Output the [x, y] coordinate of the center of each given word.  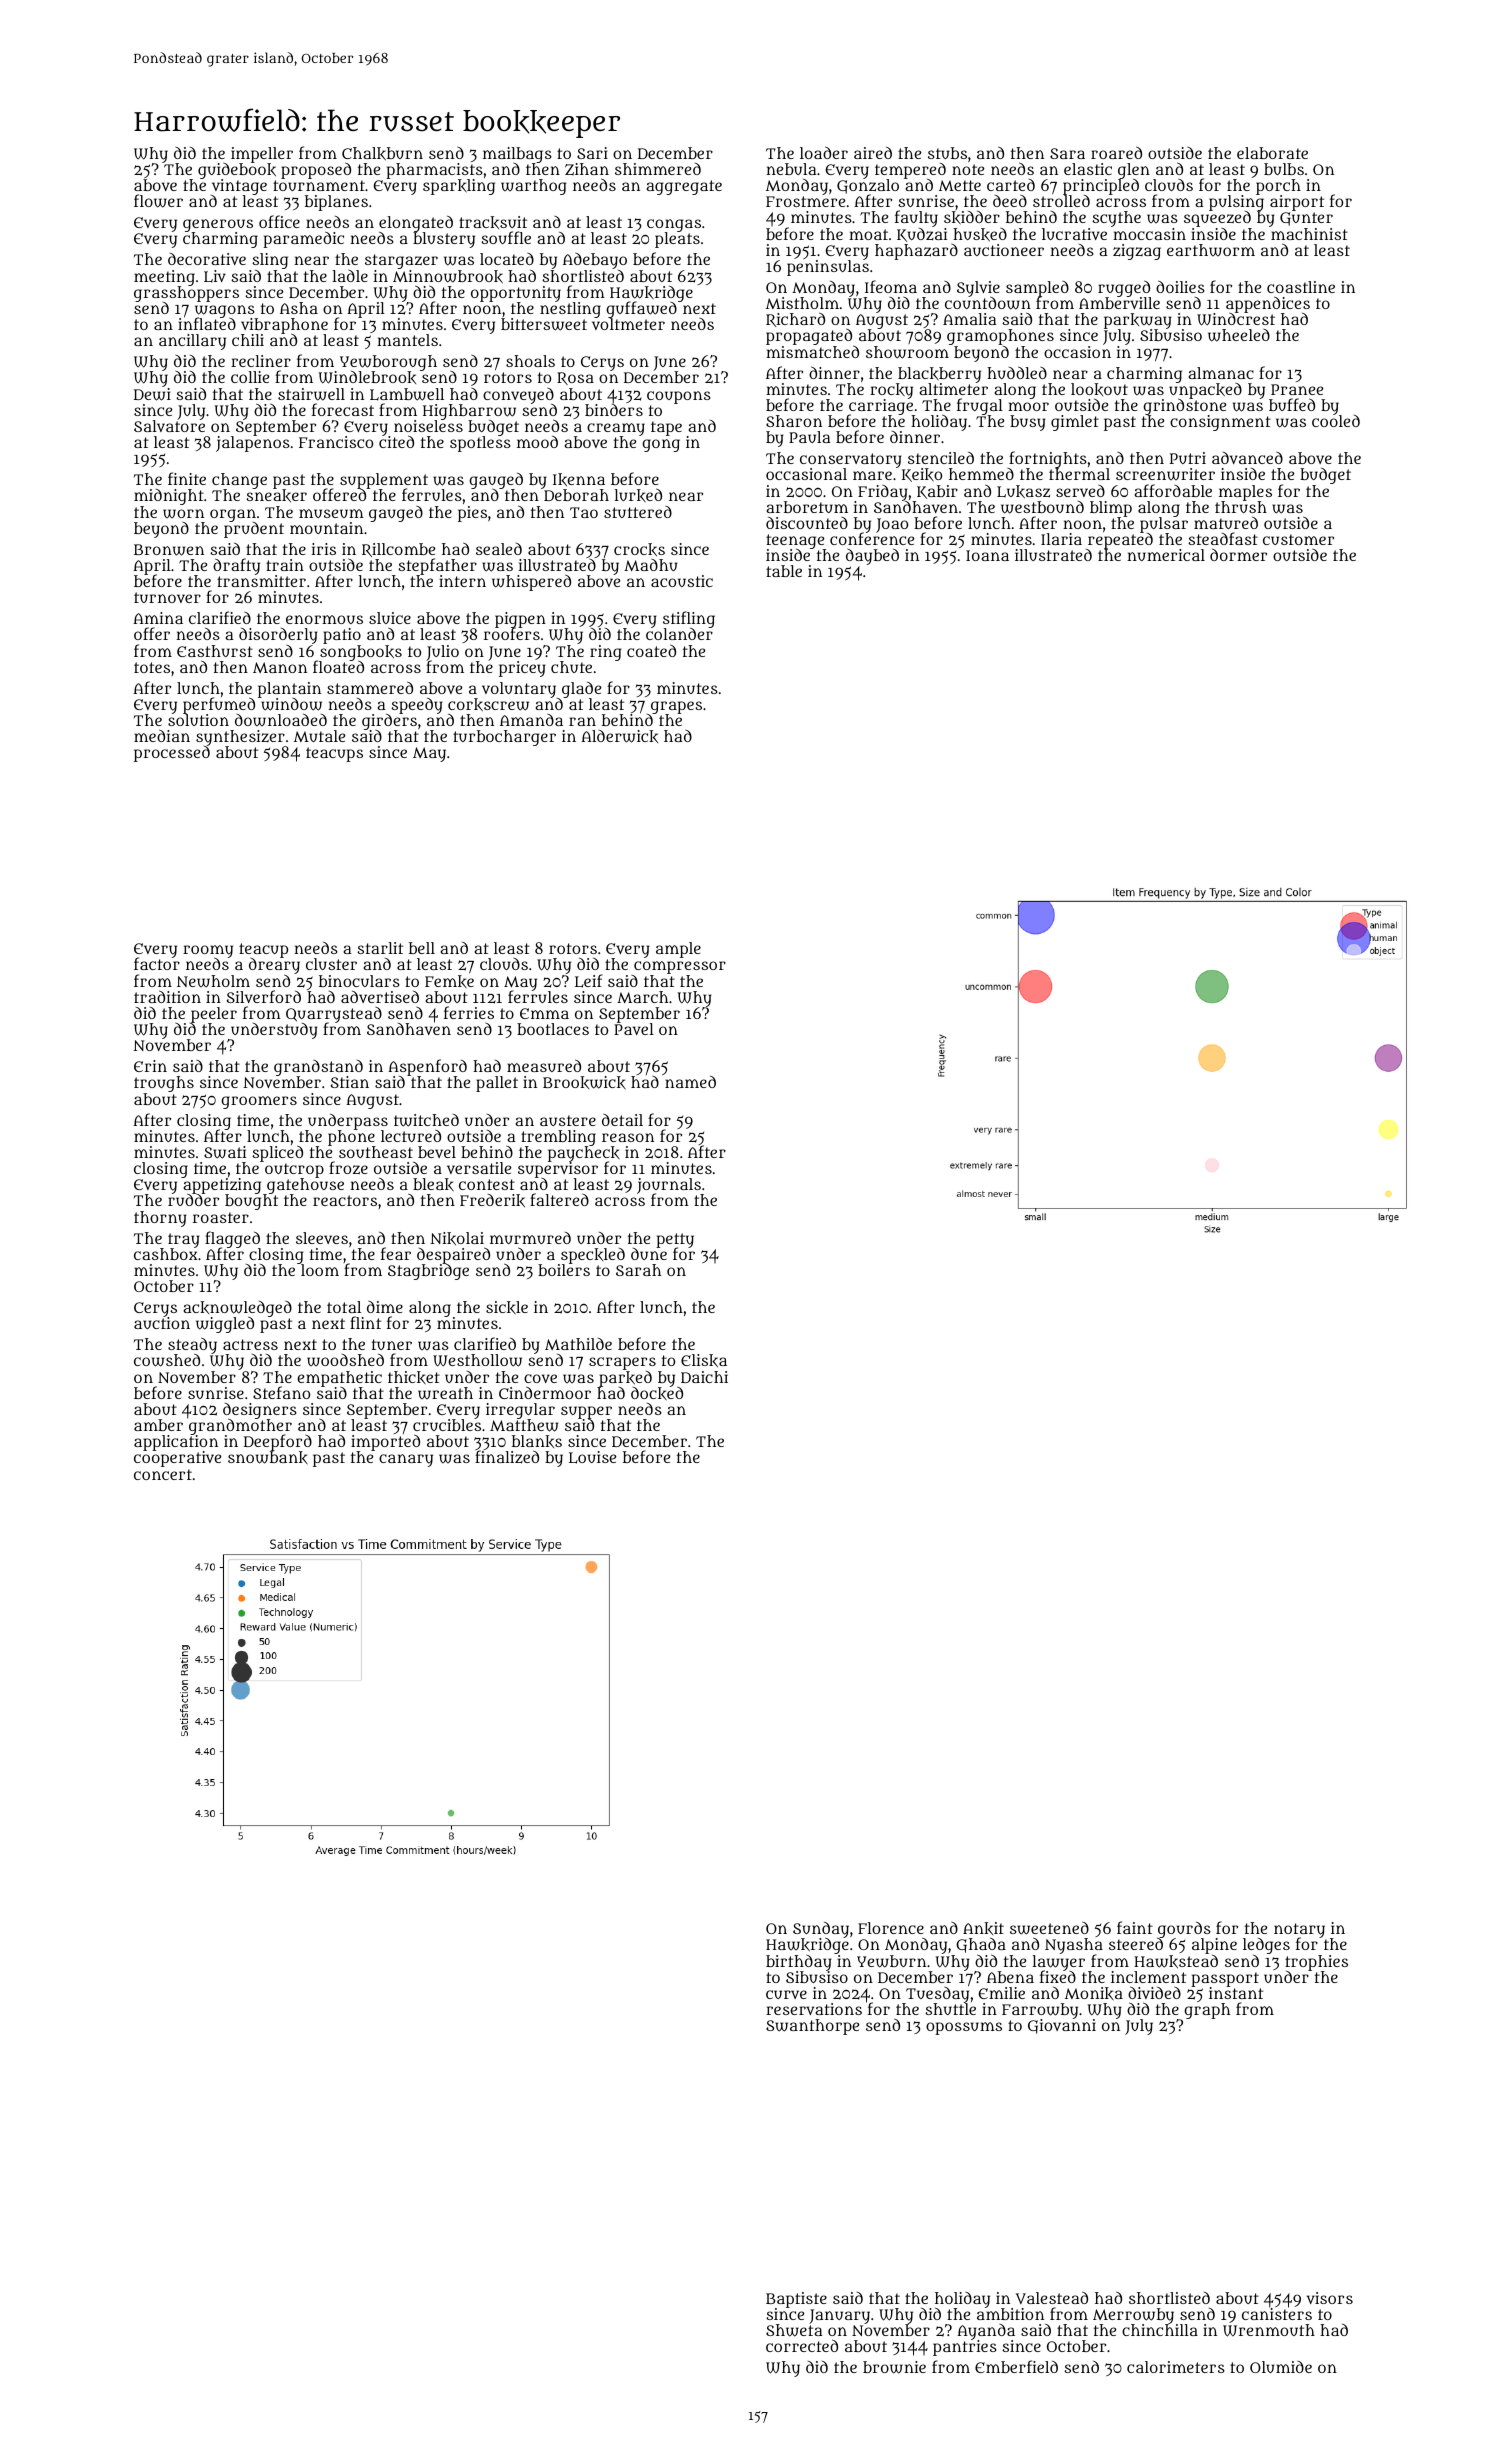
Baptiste [796, 2300]
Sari [592, 153]
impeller [262, 155]
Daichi [704, 1377]
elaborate [1272, 153]
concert [163, 1474]
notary [1299, 1931]
